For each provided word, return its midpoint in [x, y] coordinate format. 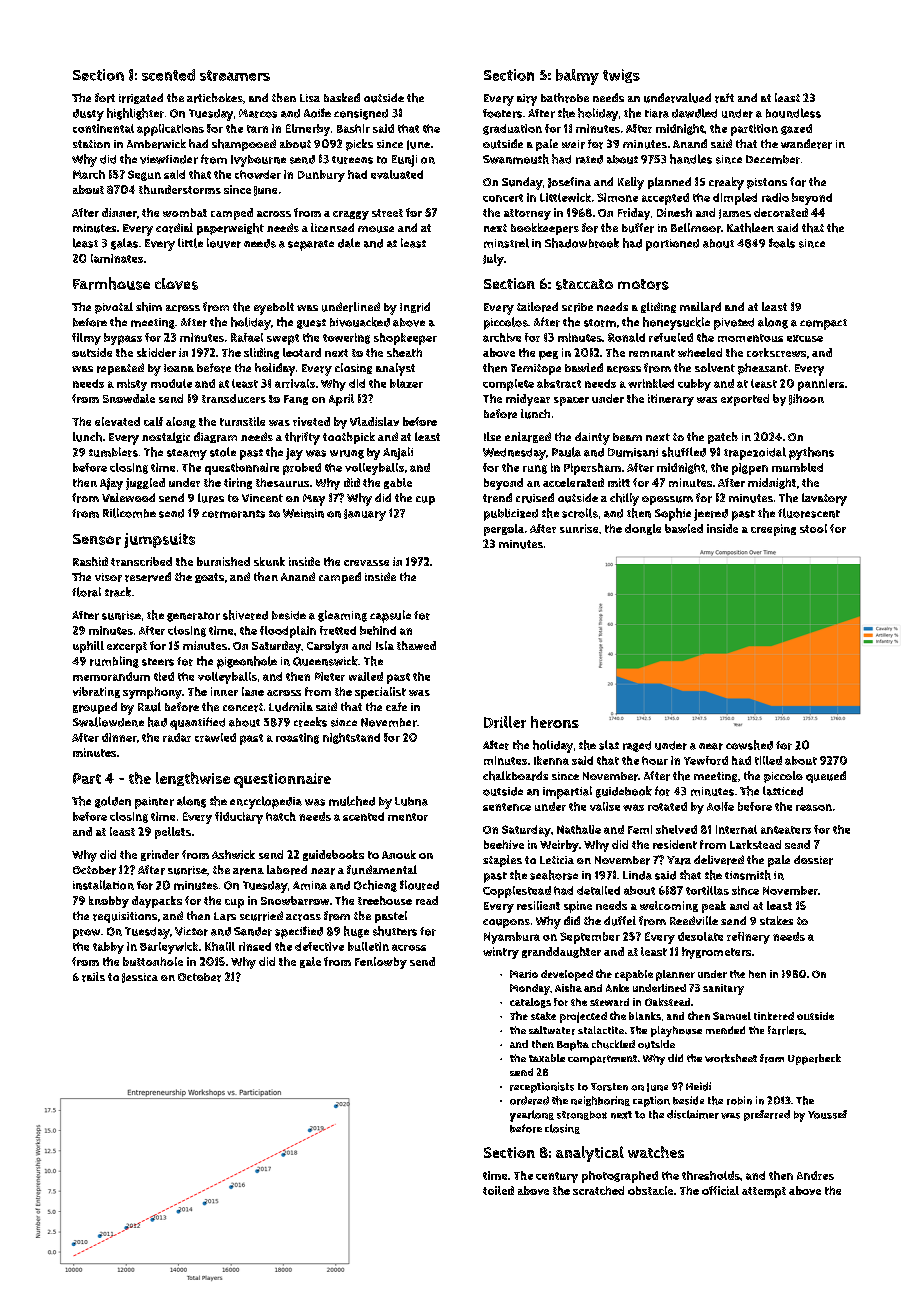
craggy [351, 215]
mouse [376, 229]
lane [253, 691]
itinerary [671, 400]
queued [826, 777]
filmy [86, 339]
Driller [505, 722]
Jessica [140, 978]
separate [311, 245]
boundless [793, 113]
